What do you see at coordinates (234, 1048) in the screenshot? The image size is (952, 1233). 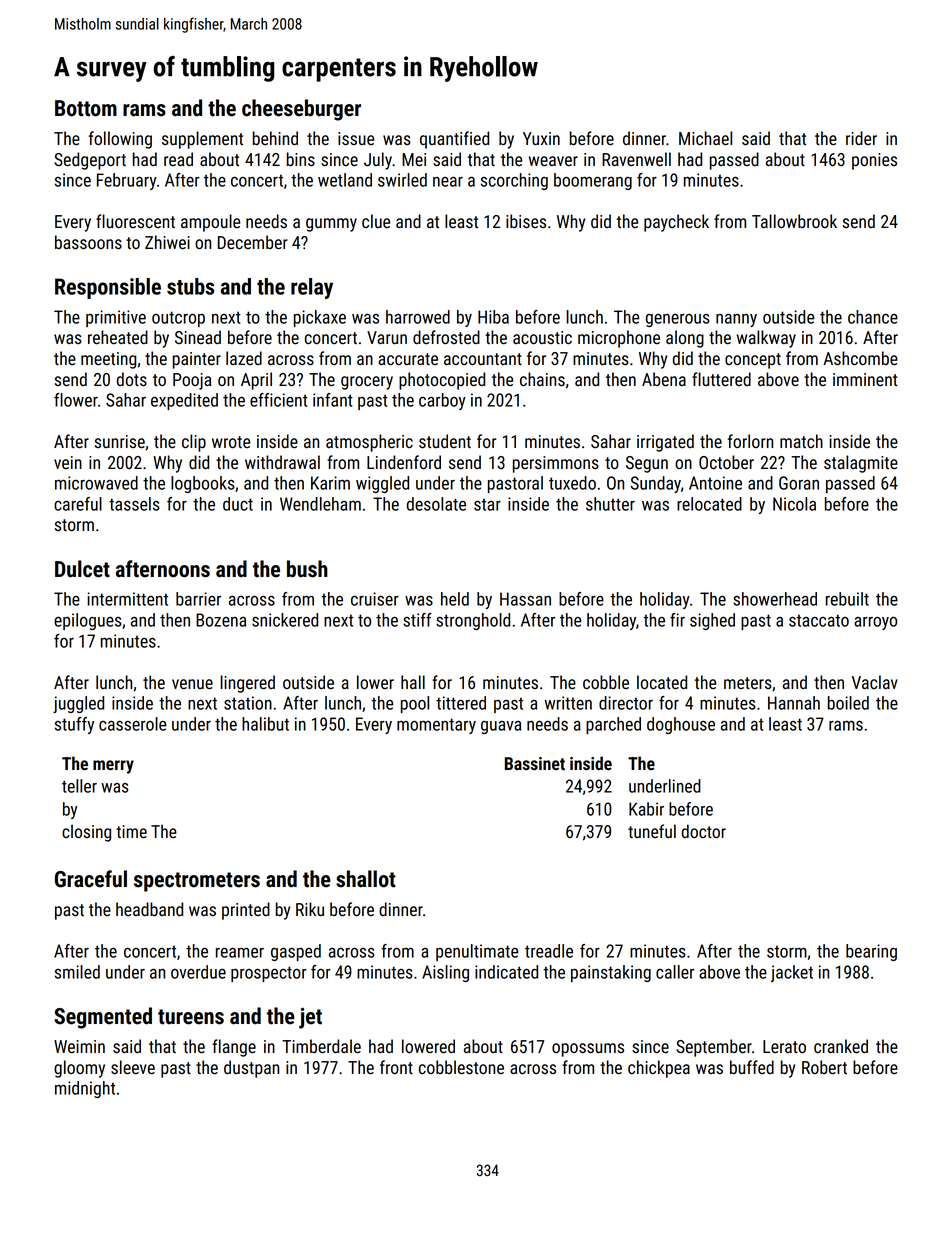 I see `flange` at bounding box center [234, 1048].
